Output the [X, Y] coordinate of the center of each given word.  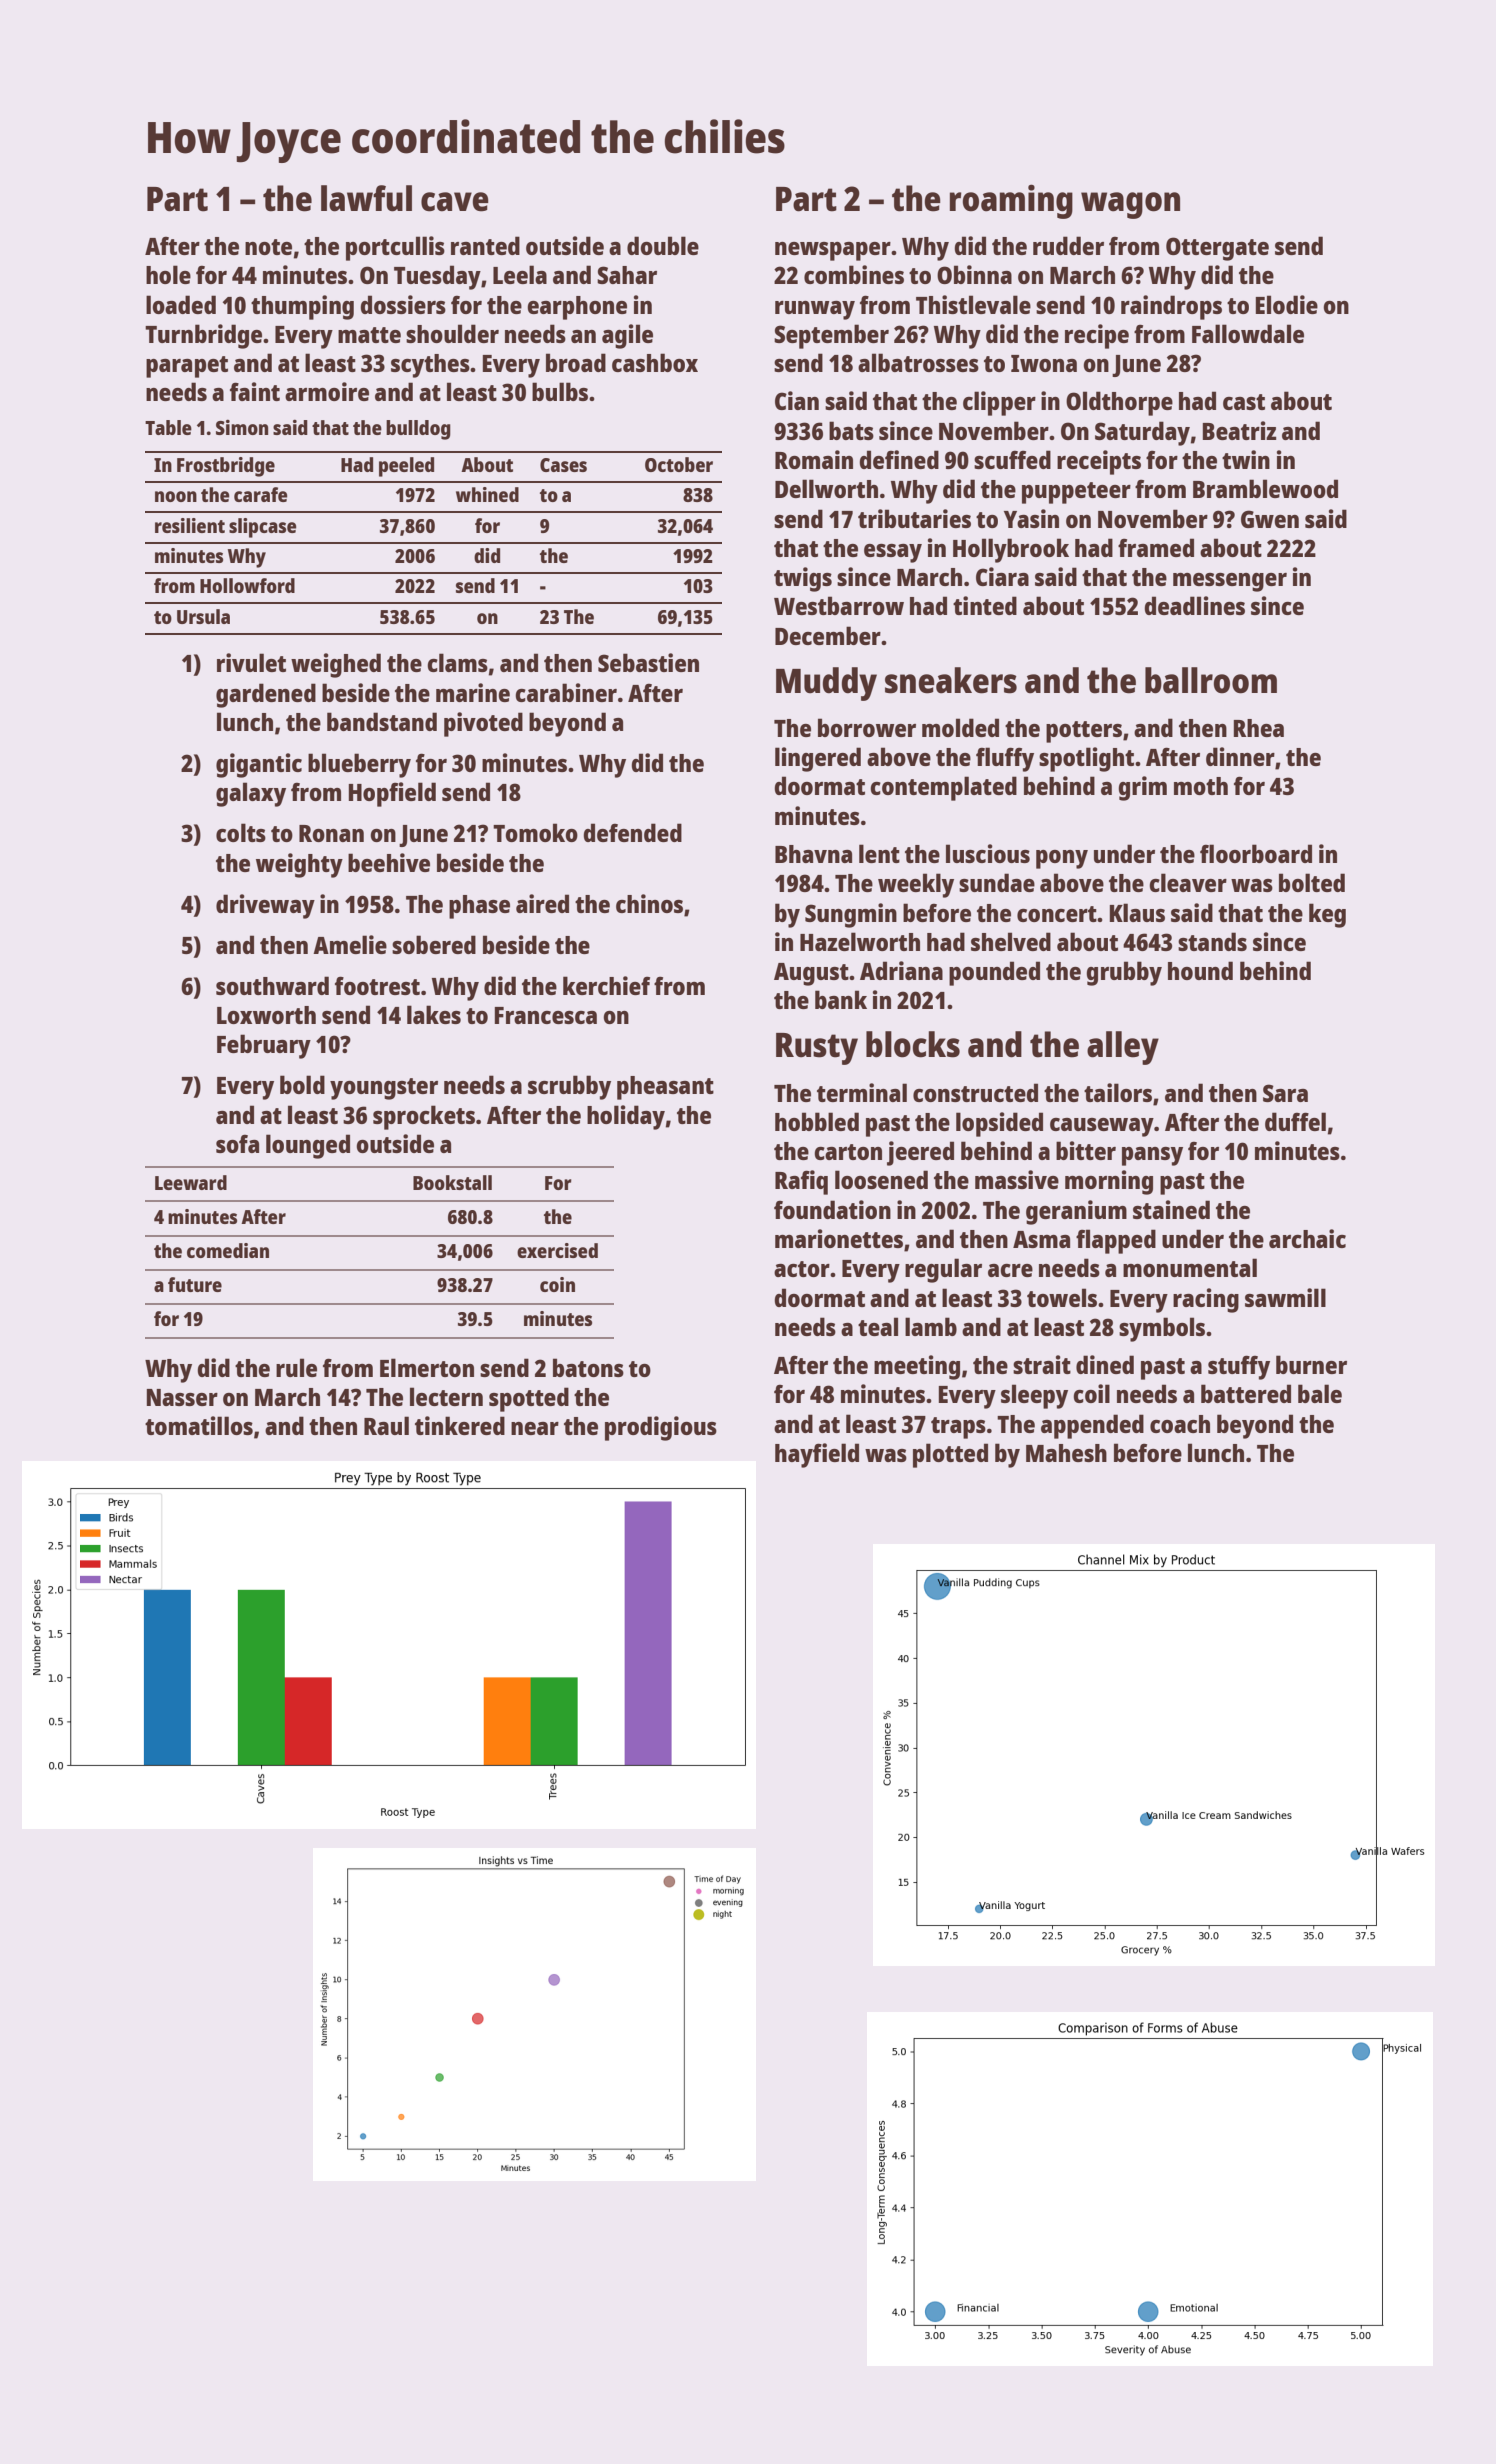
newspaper [833, 251]
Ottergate [1217, 249]
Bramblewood [1265, 488]
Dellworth [826, 488]
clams [457, 662]
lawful [366, 198]
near [535, 1428]
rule [296, 1367]
